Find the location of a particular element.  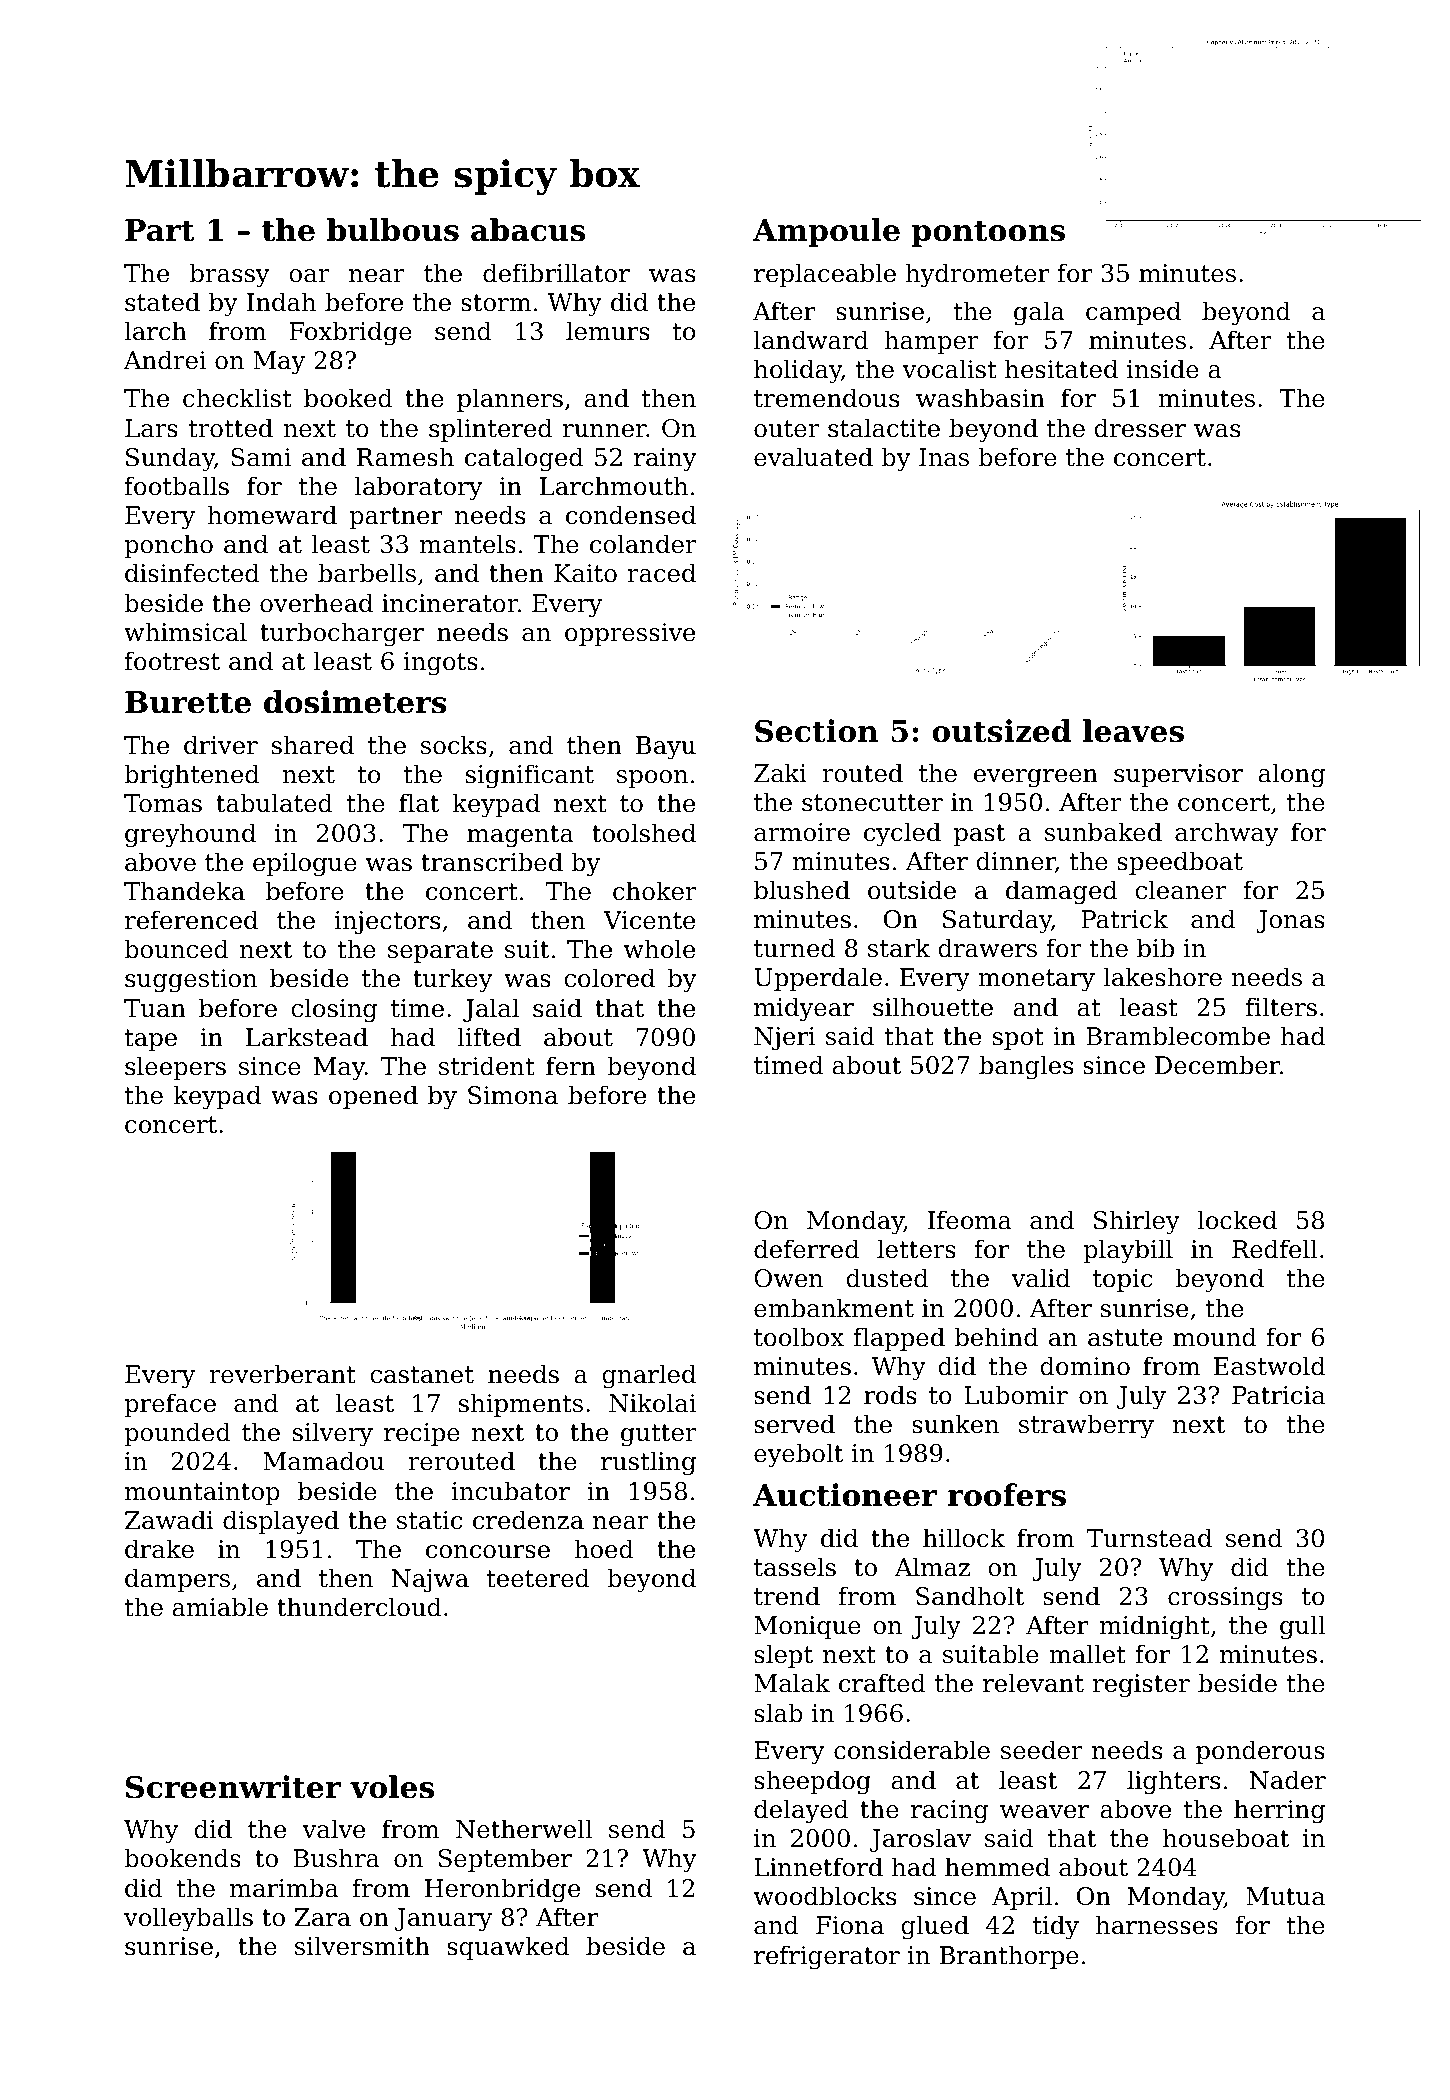

supervisor is located at coordinates (1178, 775).
